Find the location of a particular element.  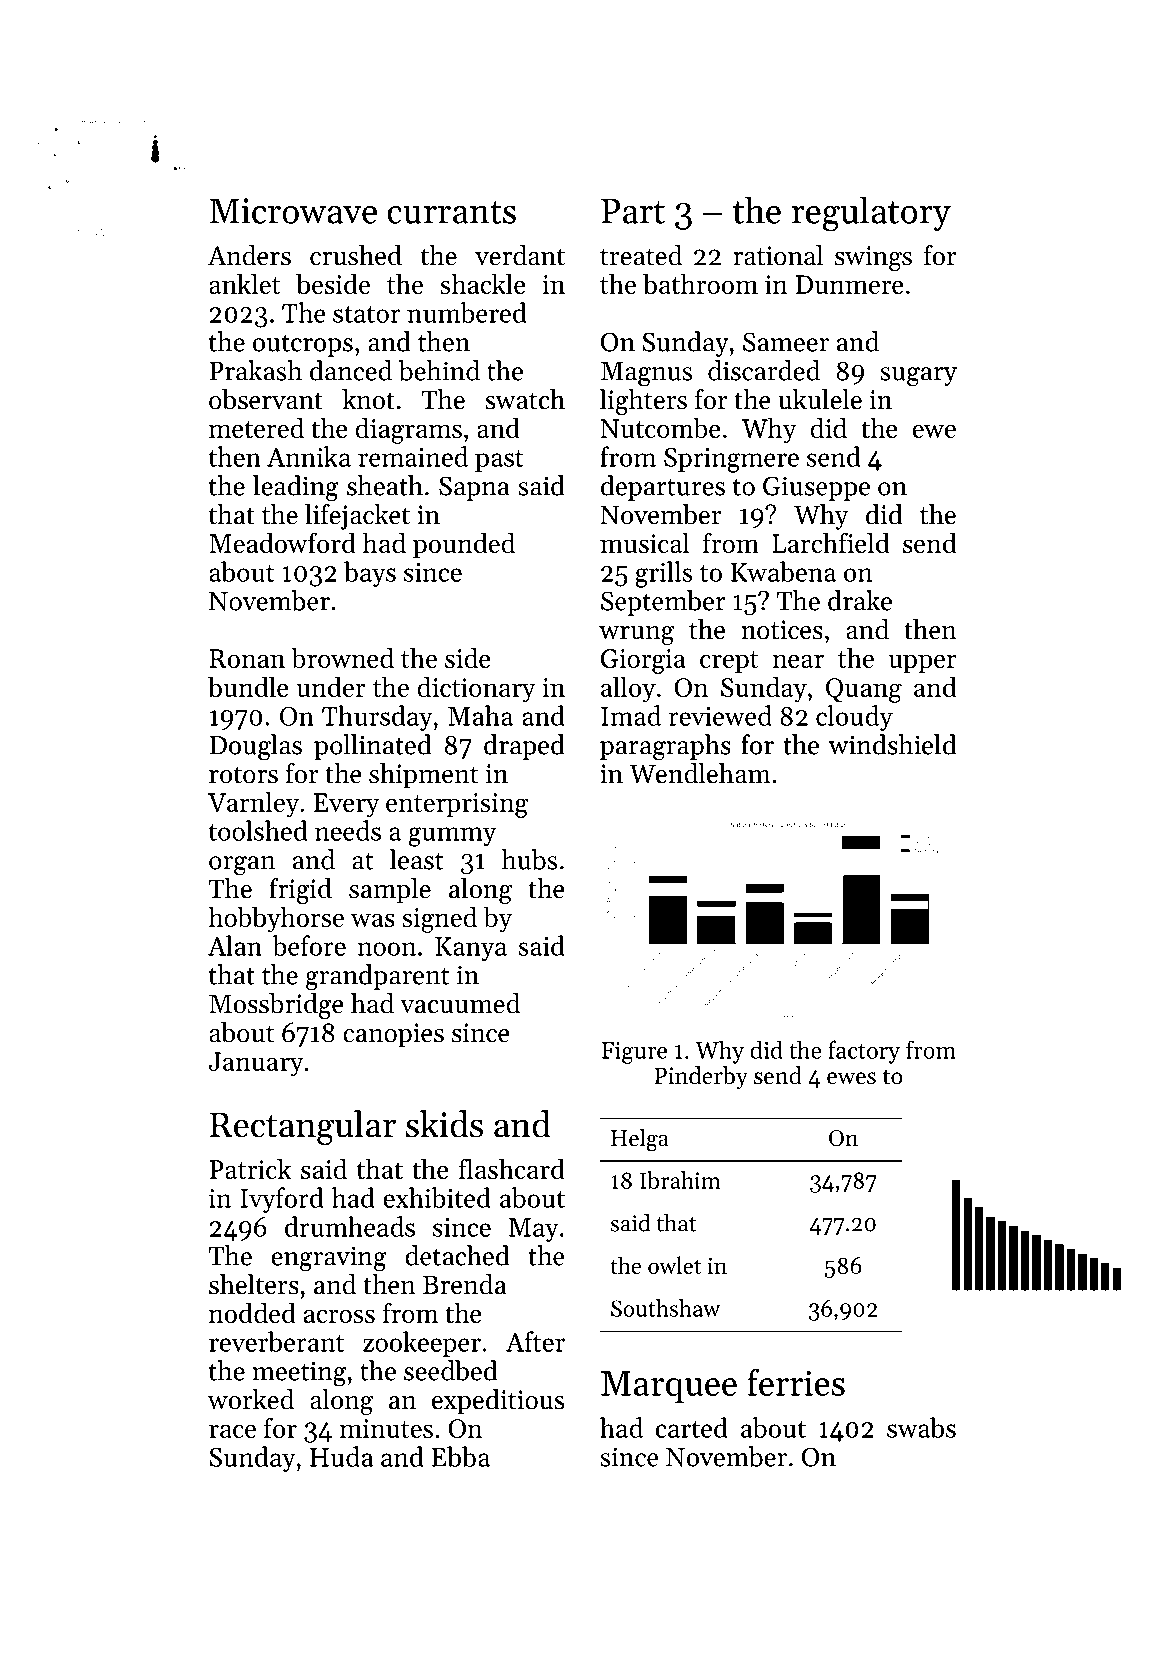

verdant is located at coordinates (520, 255).
